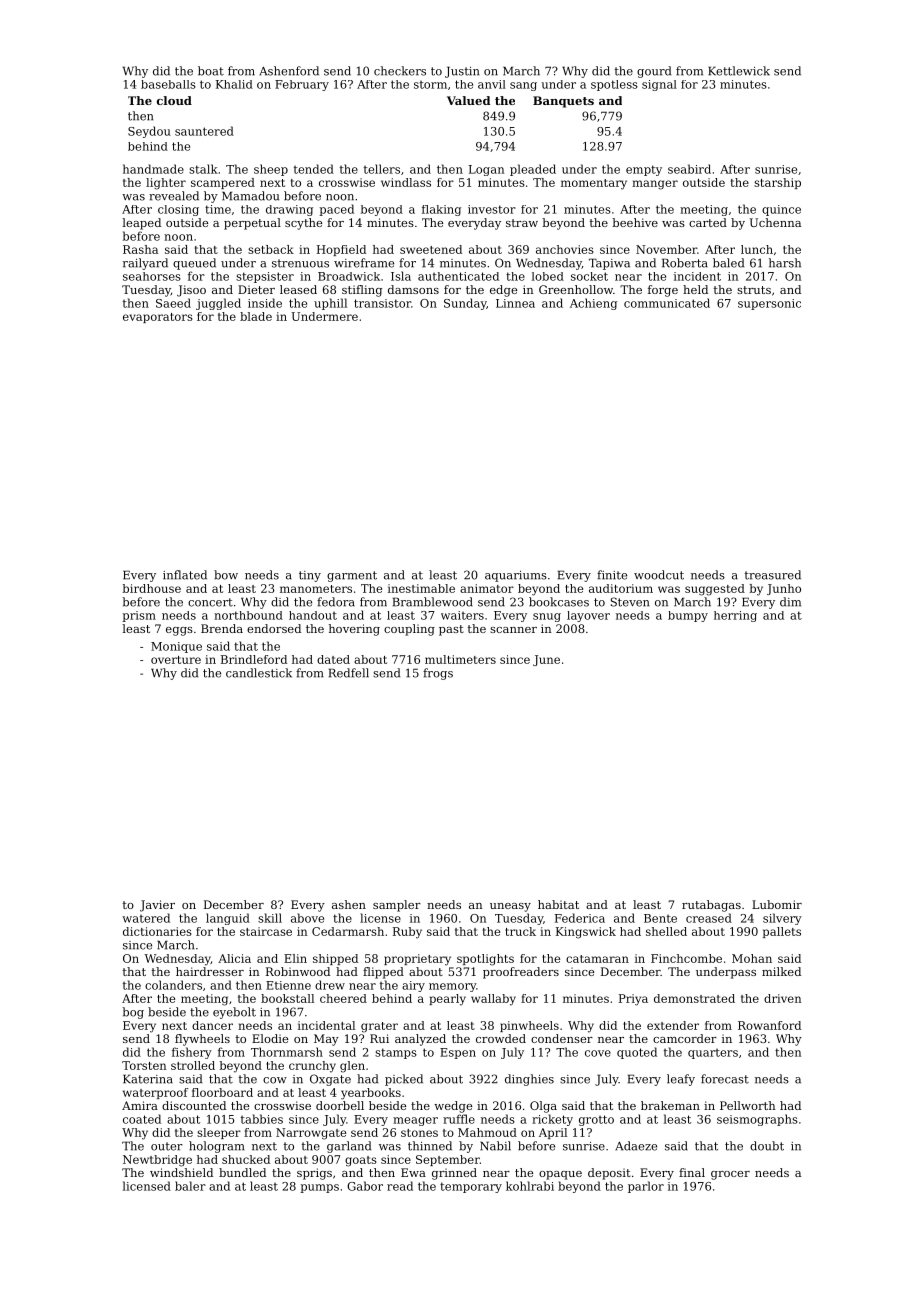 Image resolution: width=924 pixels, height=1308 pixels. What do you see at coordinates (178, 210) in the document?
I see `closing` at bounding box center [178, 210].
